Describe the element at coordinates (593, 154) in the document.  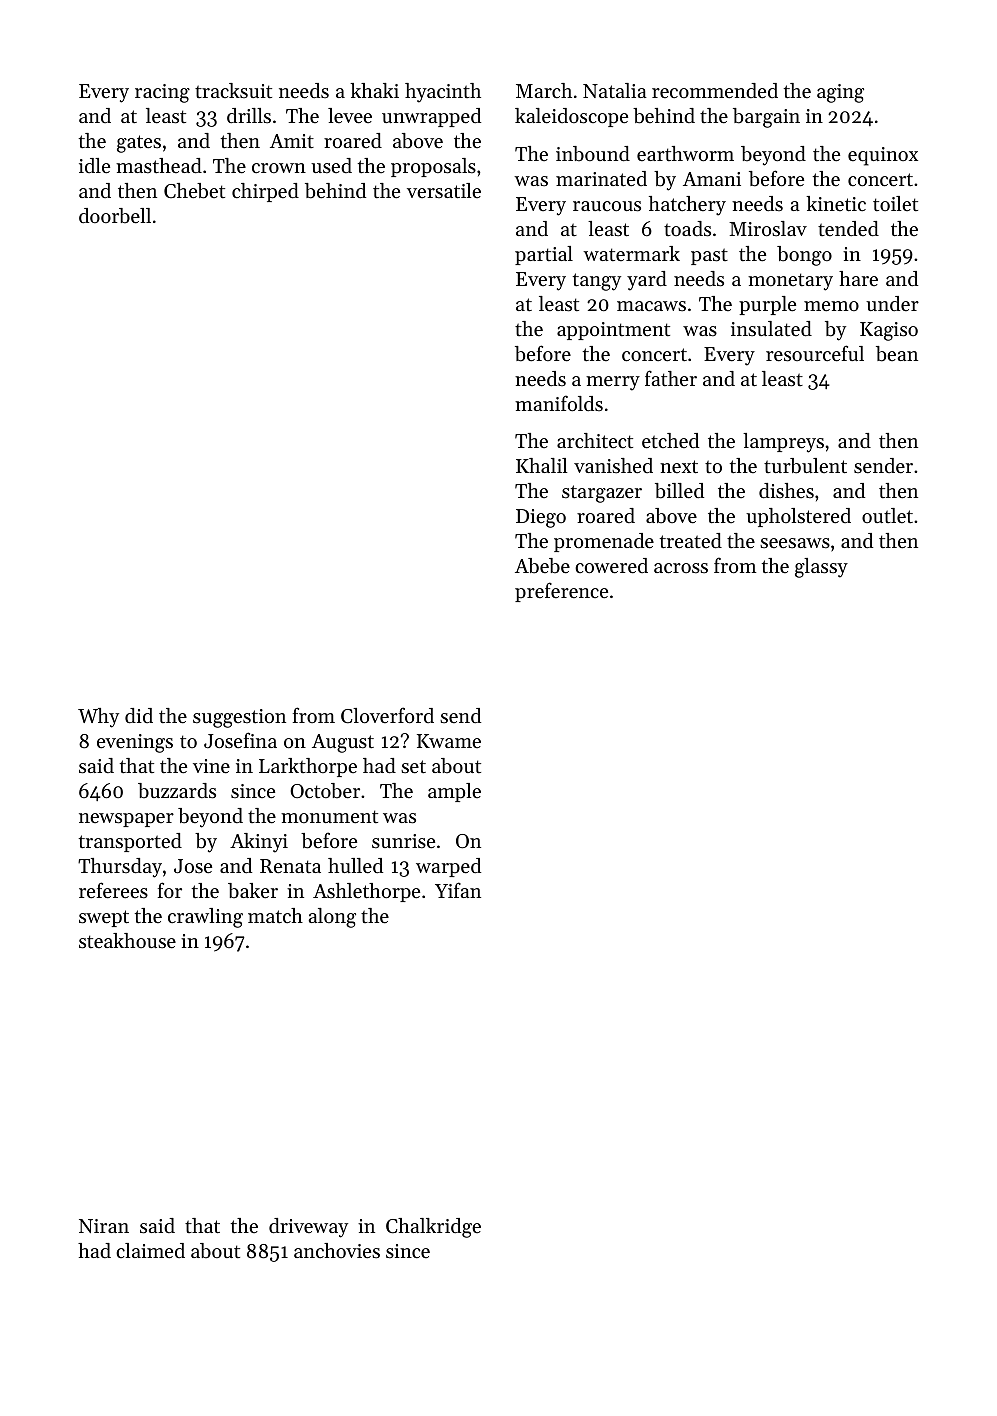
I see `inbound` at that location.
